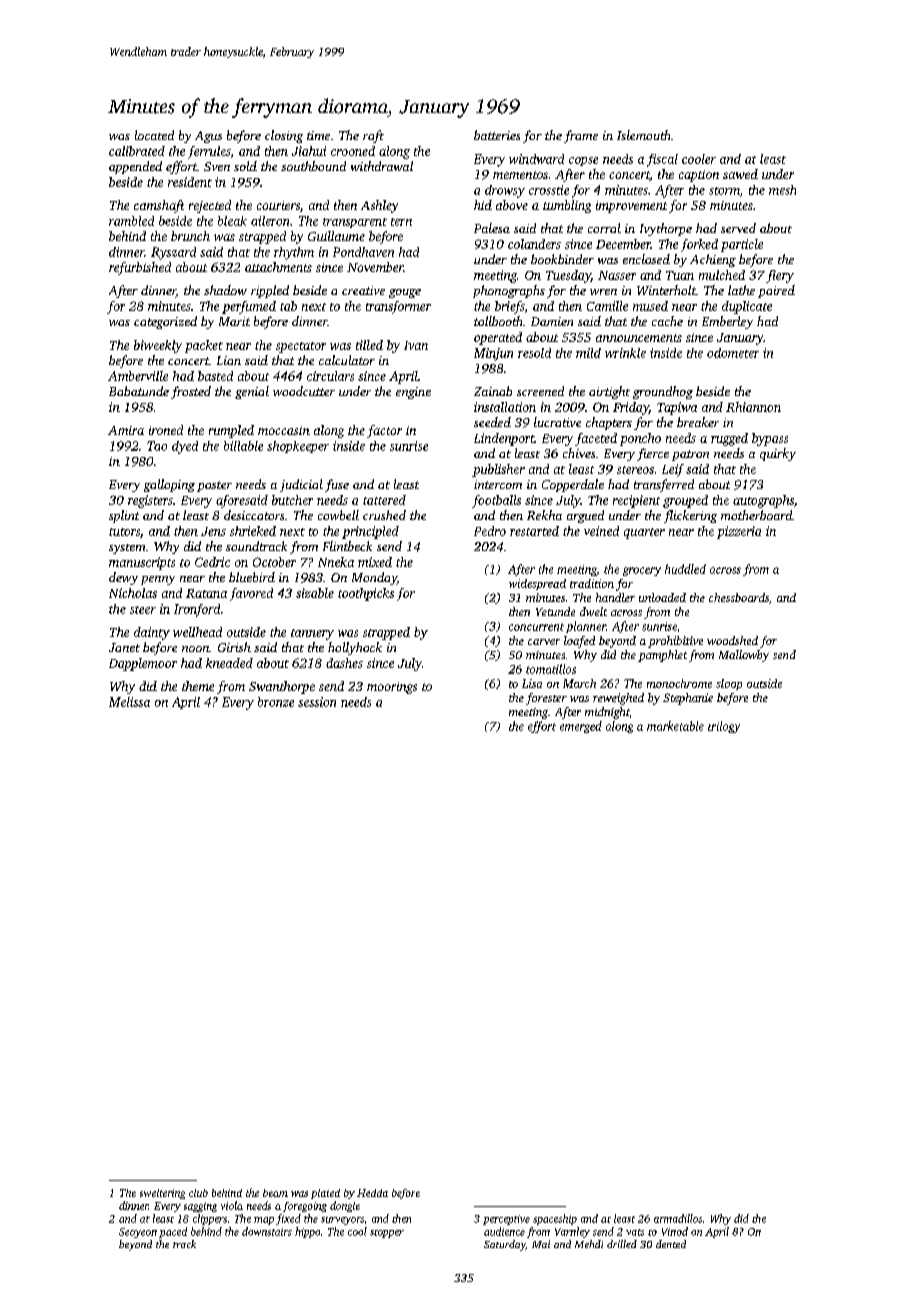  What do you see at coordinates (724, 727) in the screenshot?
I see `trilogy` at bounding box center [724, 727].
